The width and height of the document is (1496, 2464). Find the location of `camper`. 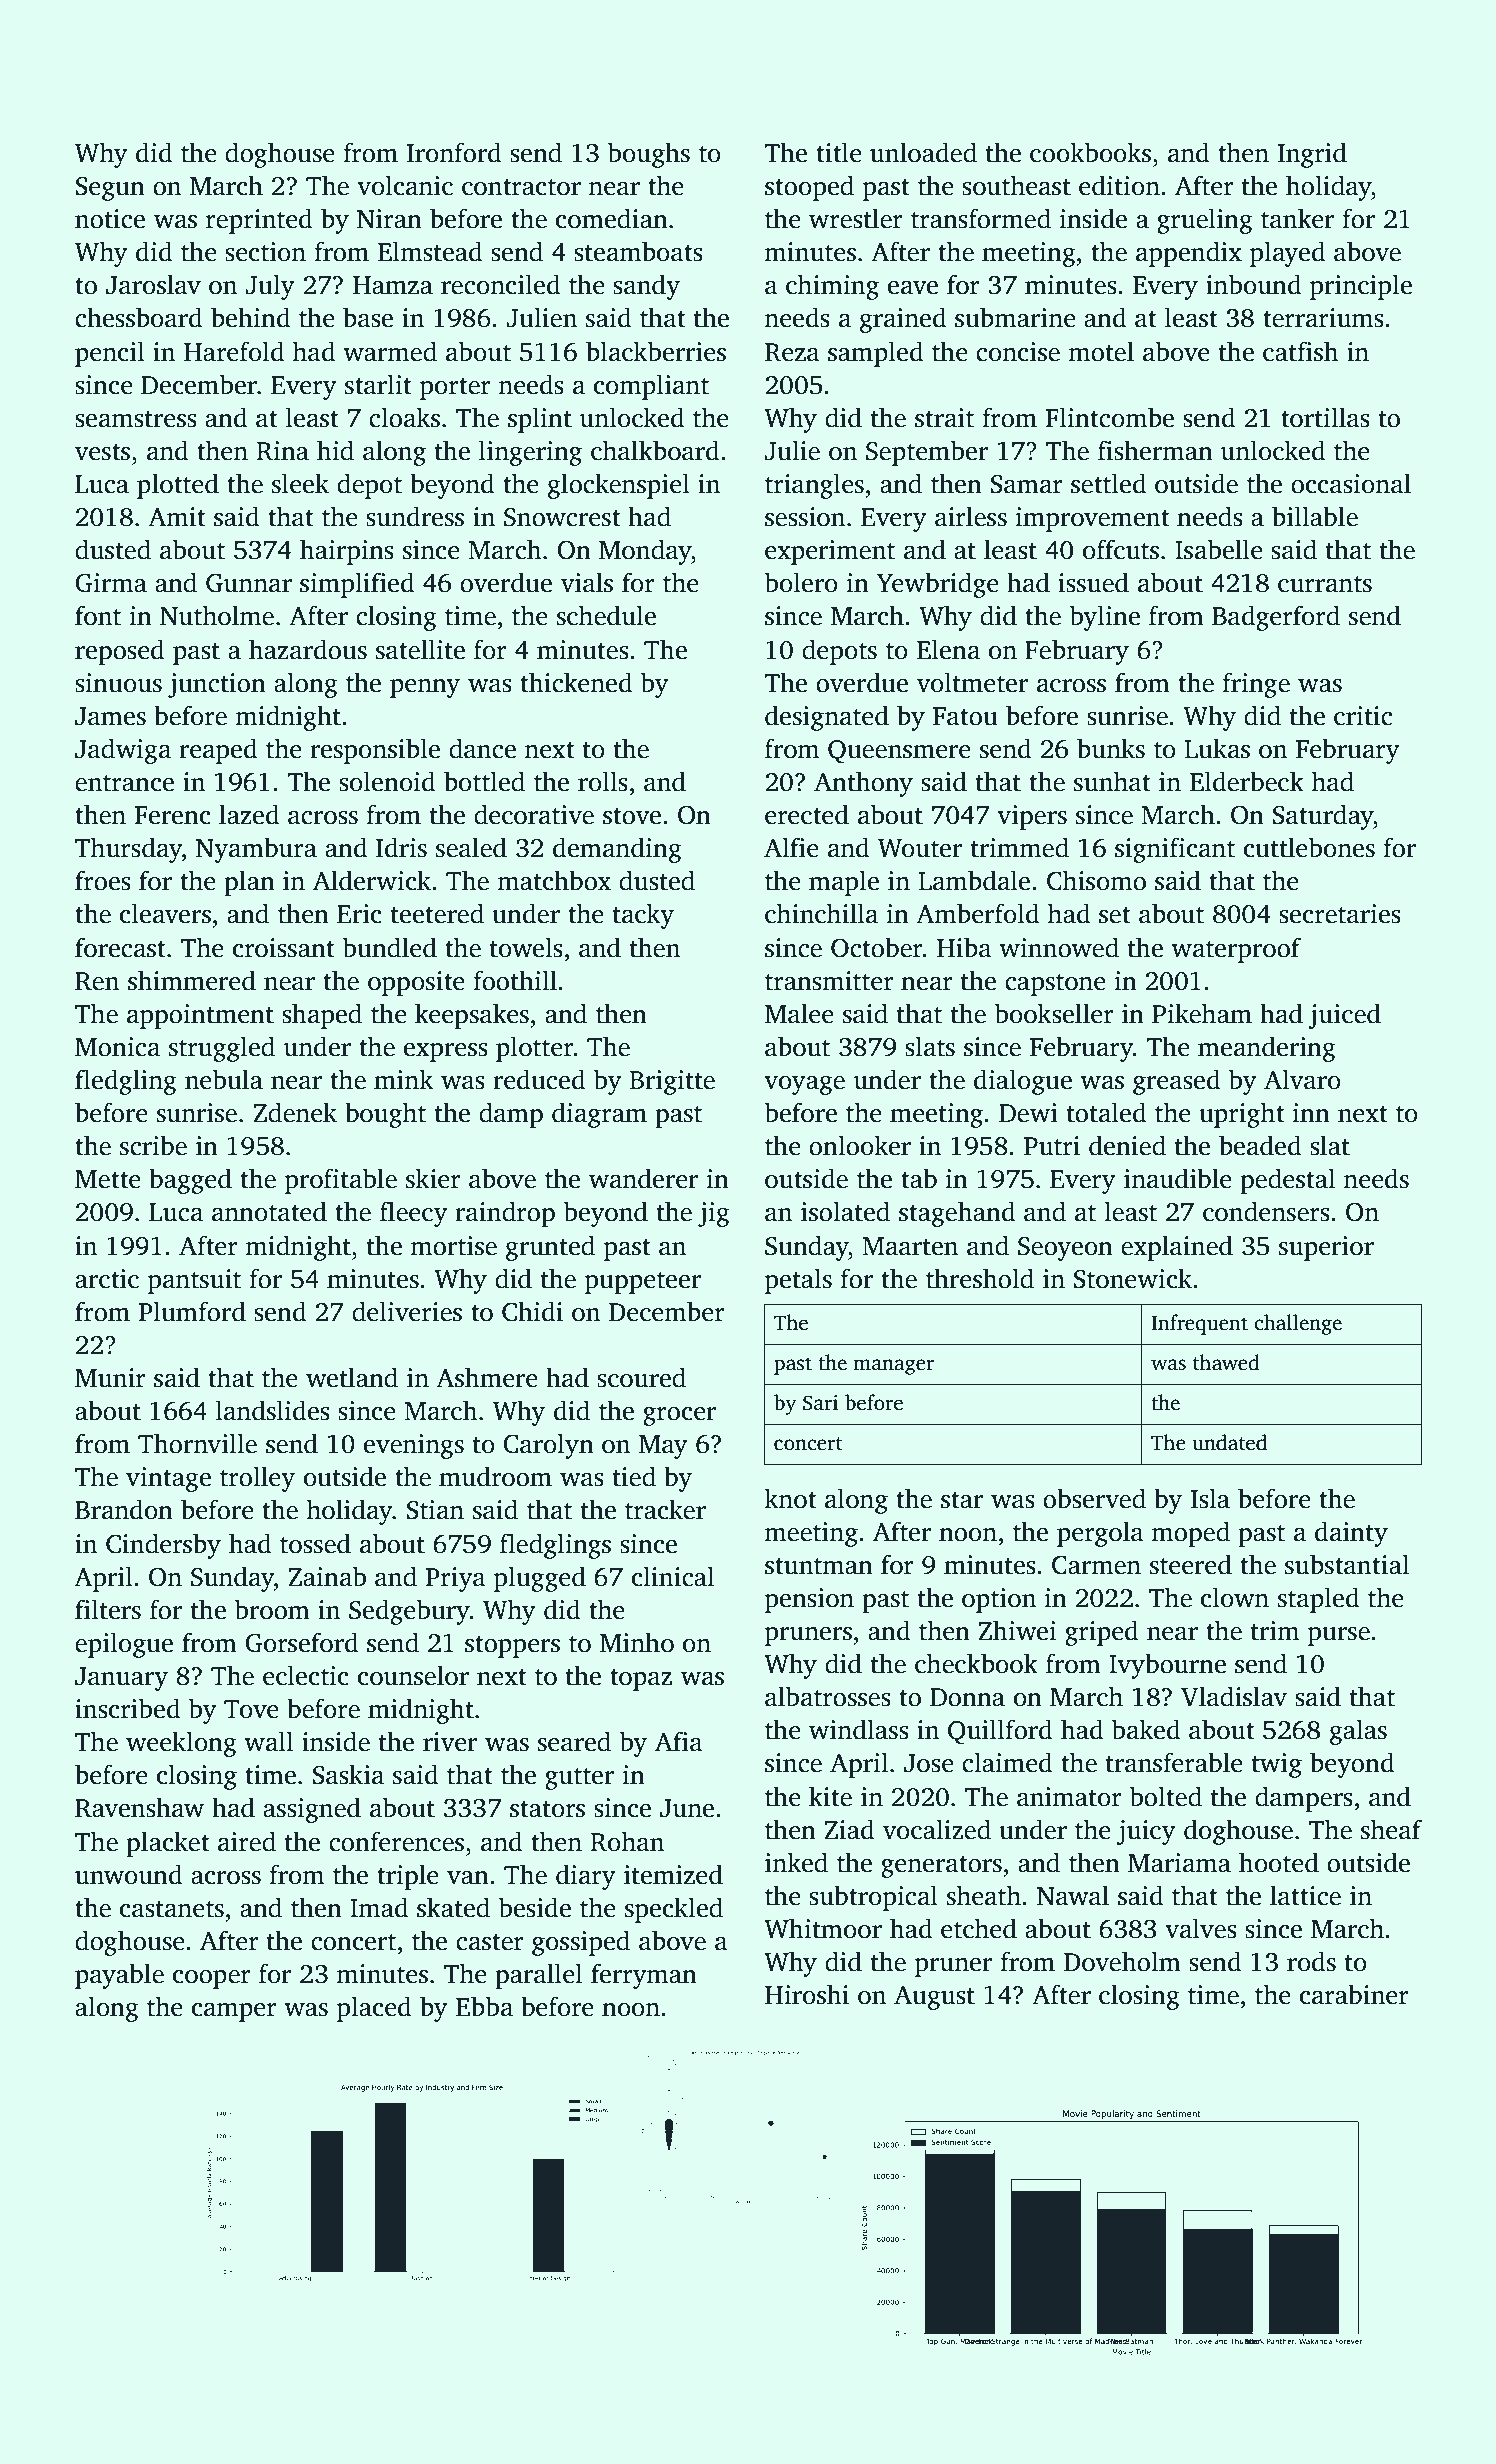

camper is located at coordinates (234, 2012).
